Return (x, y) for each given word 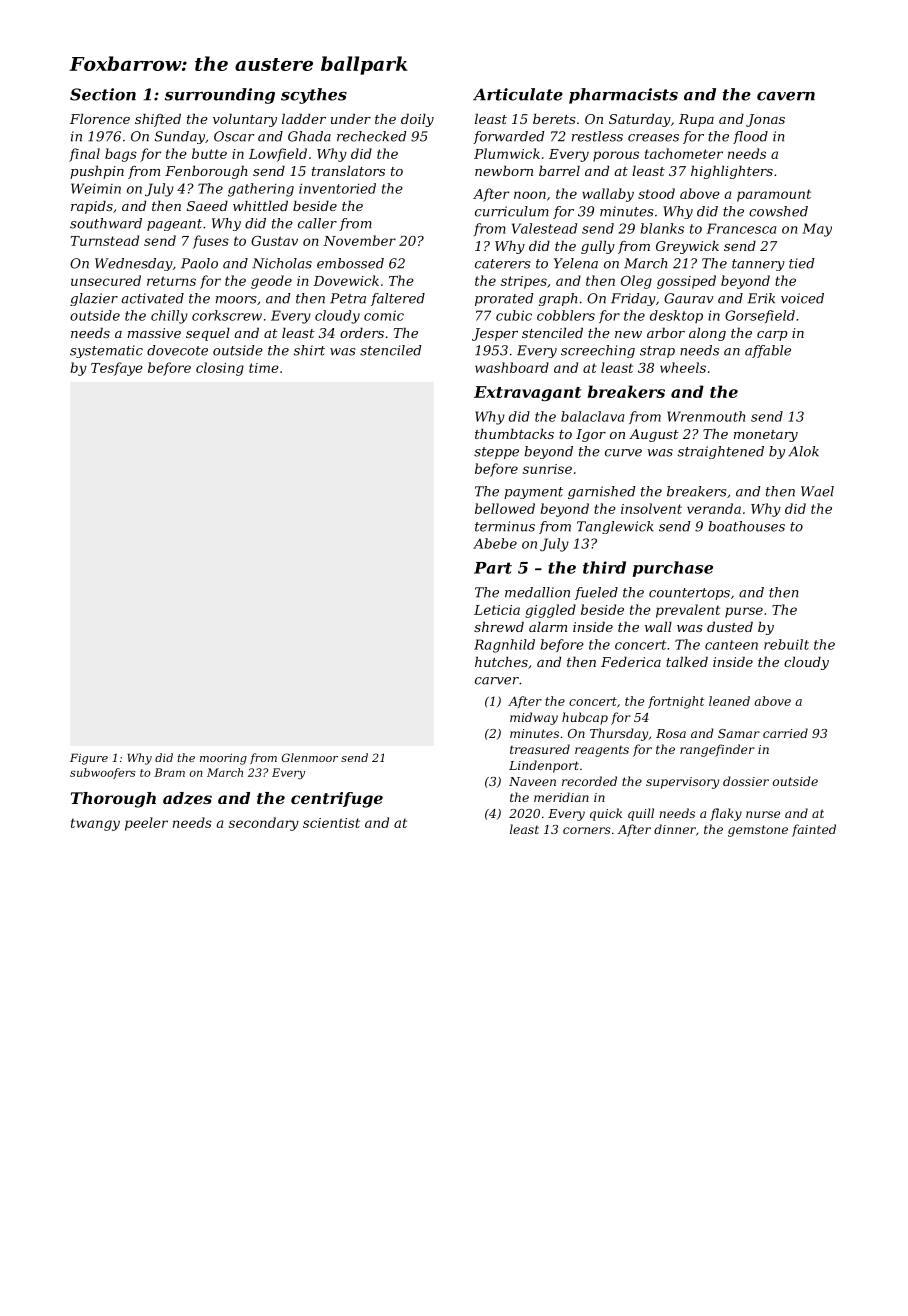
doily (417, 120)
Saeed (207, 205)
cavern (786, 96)
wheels (683, 367)
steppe (496, 453)
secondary (264, 824)
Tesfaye (117, 369)
